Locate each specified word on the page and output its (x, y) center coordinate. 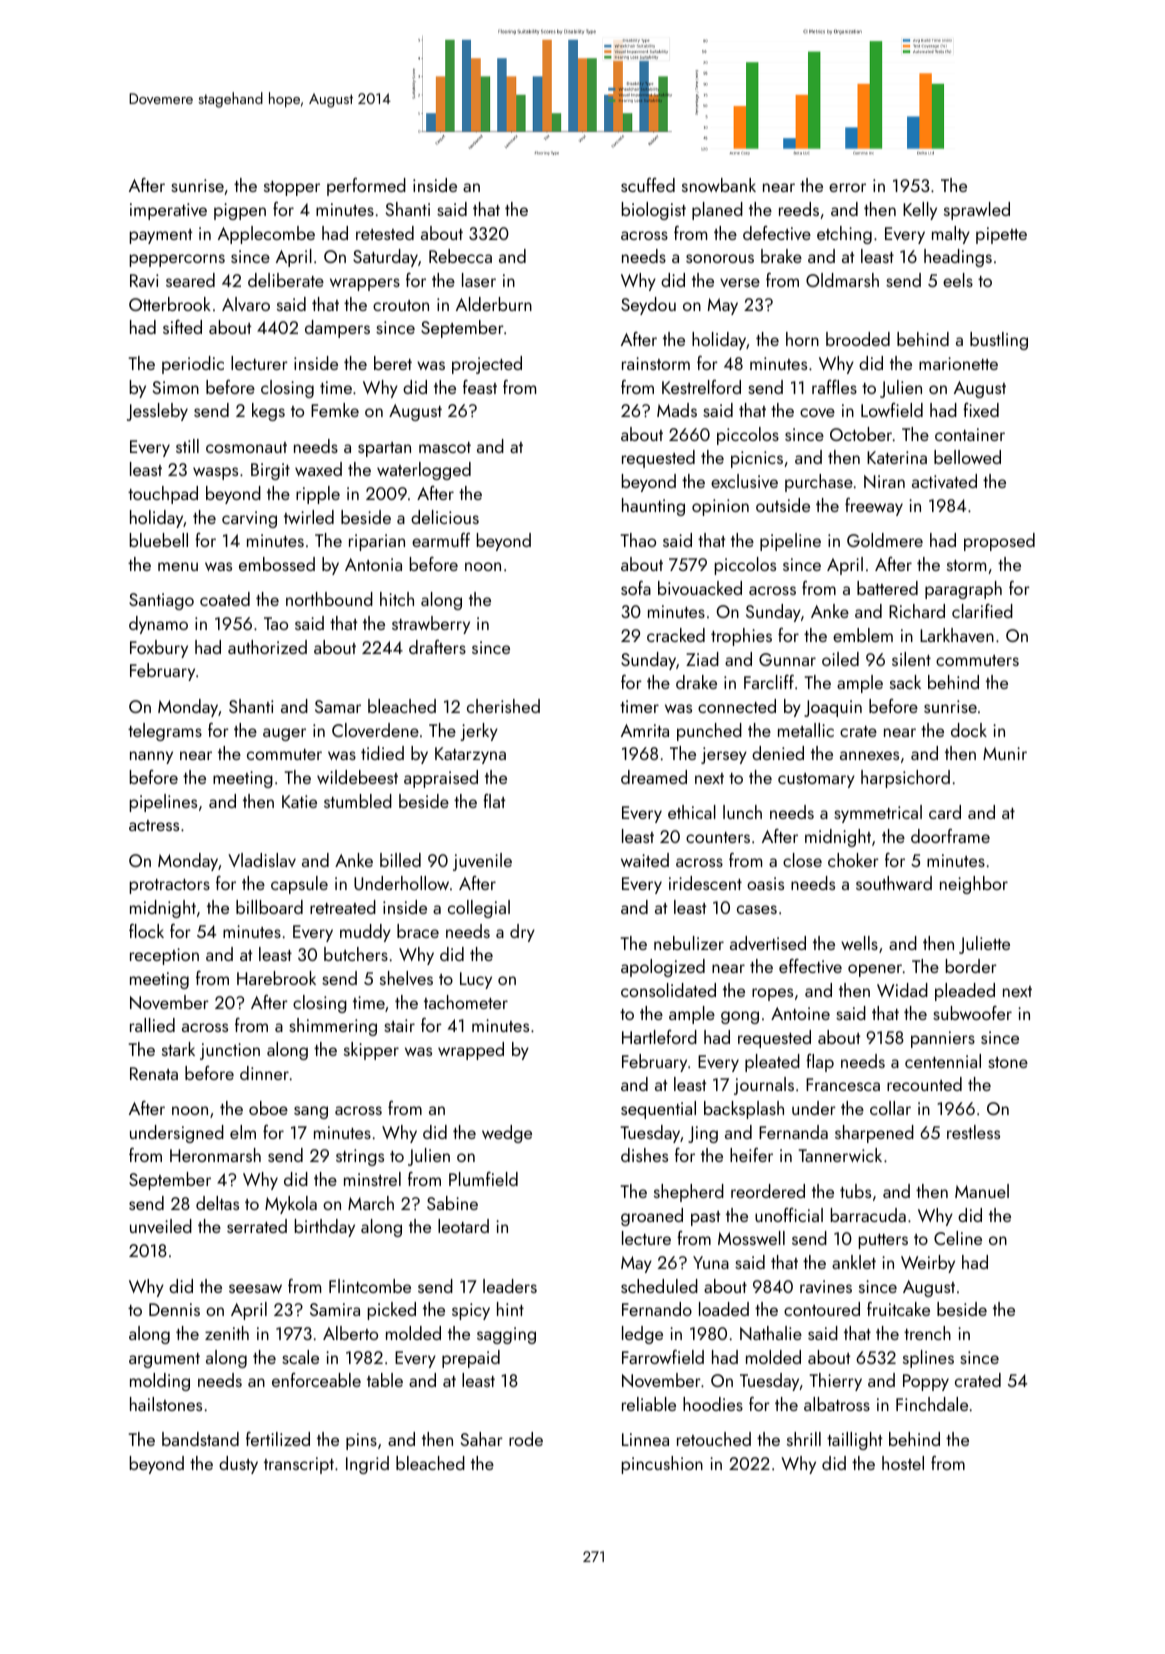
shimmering (333, 1027)
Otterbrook (170, 304)
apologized (663, 968)
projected (487, 365)
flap (820, 1063)
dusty (238, 1465)
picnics (757, 459)
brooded (858, 339)
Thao (638, 540)
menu (178, 566)
